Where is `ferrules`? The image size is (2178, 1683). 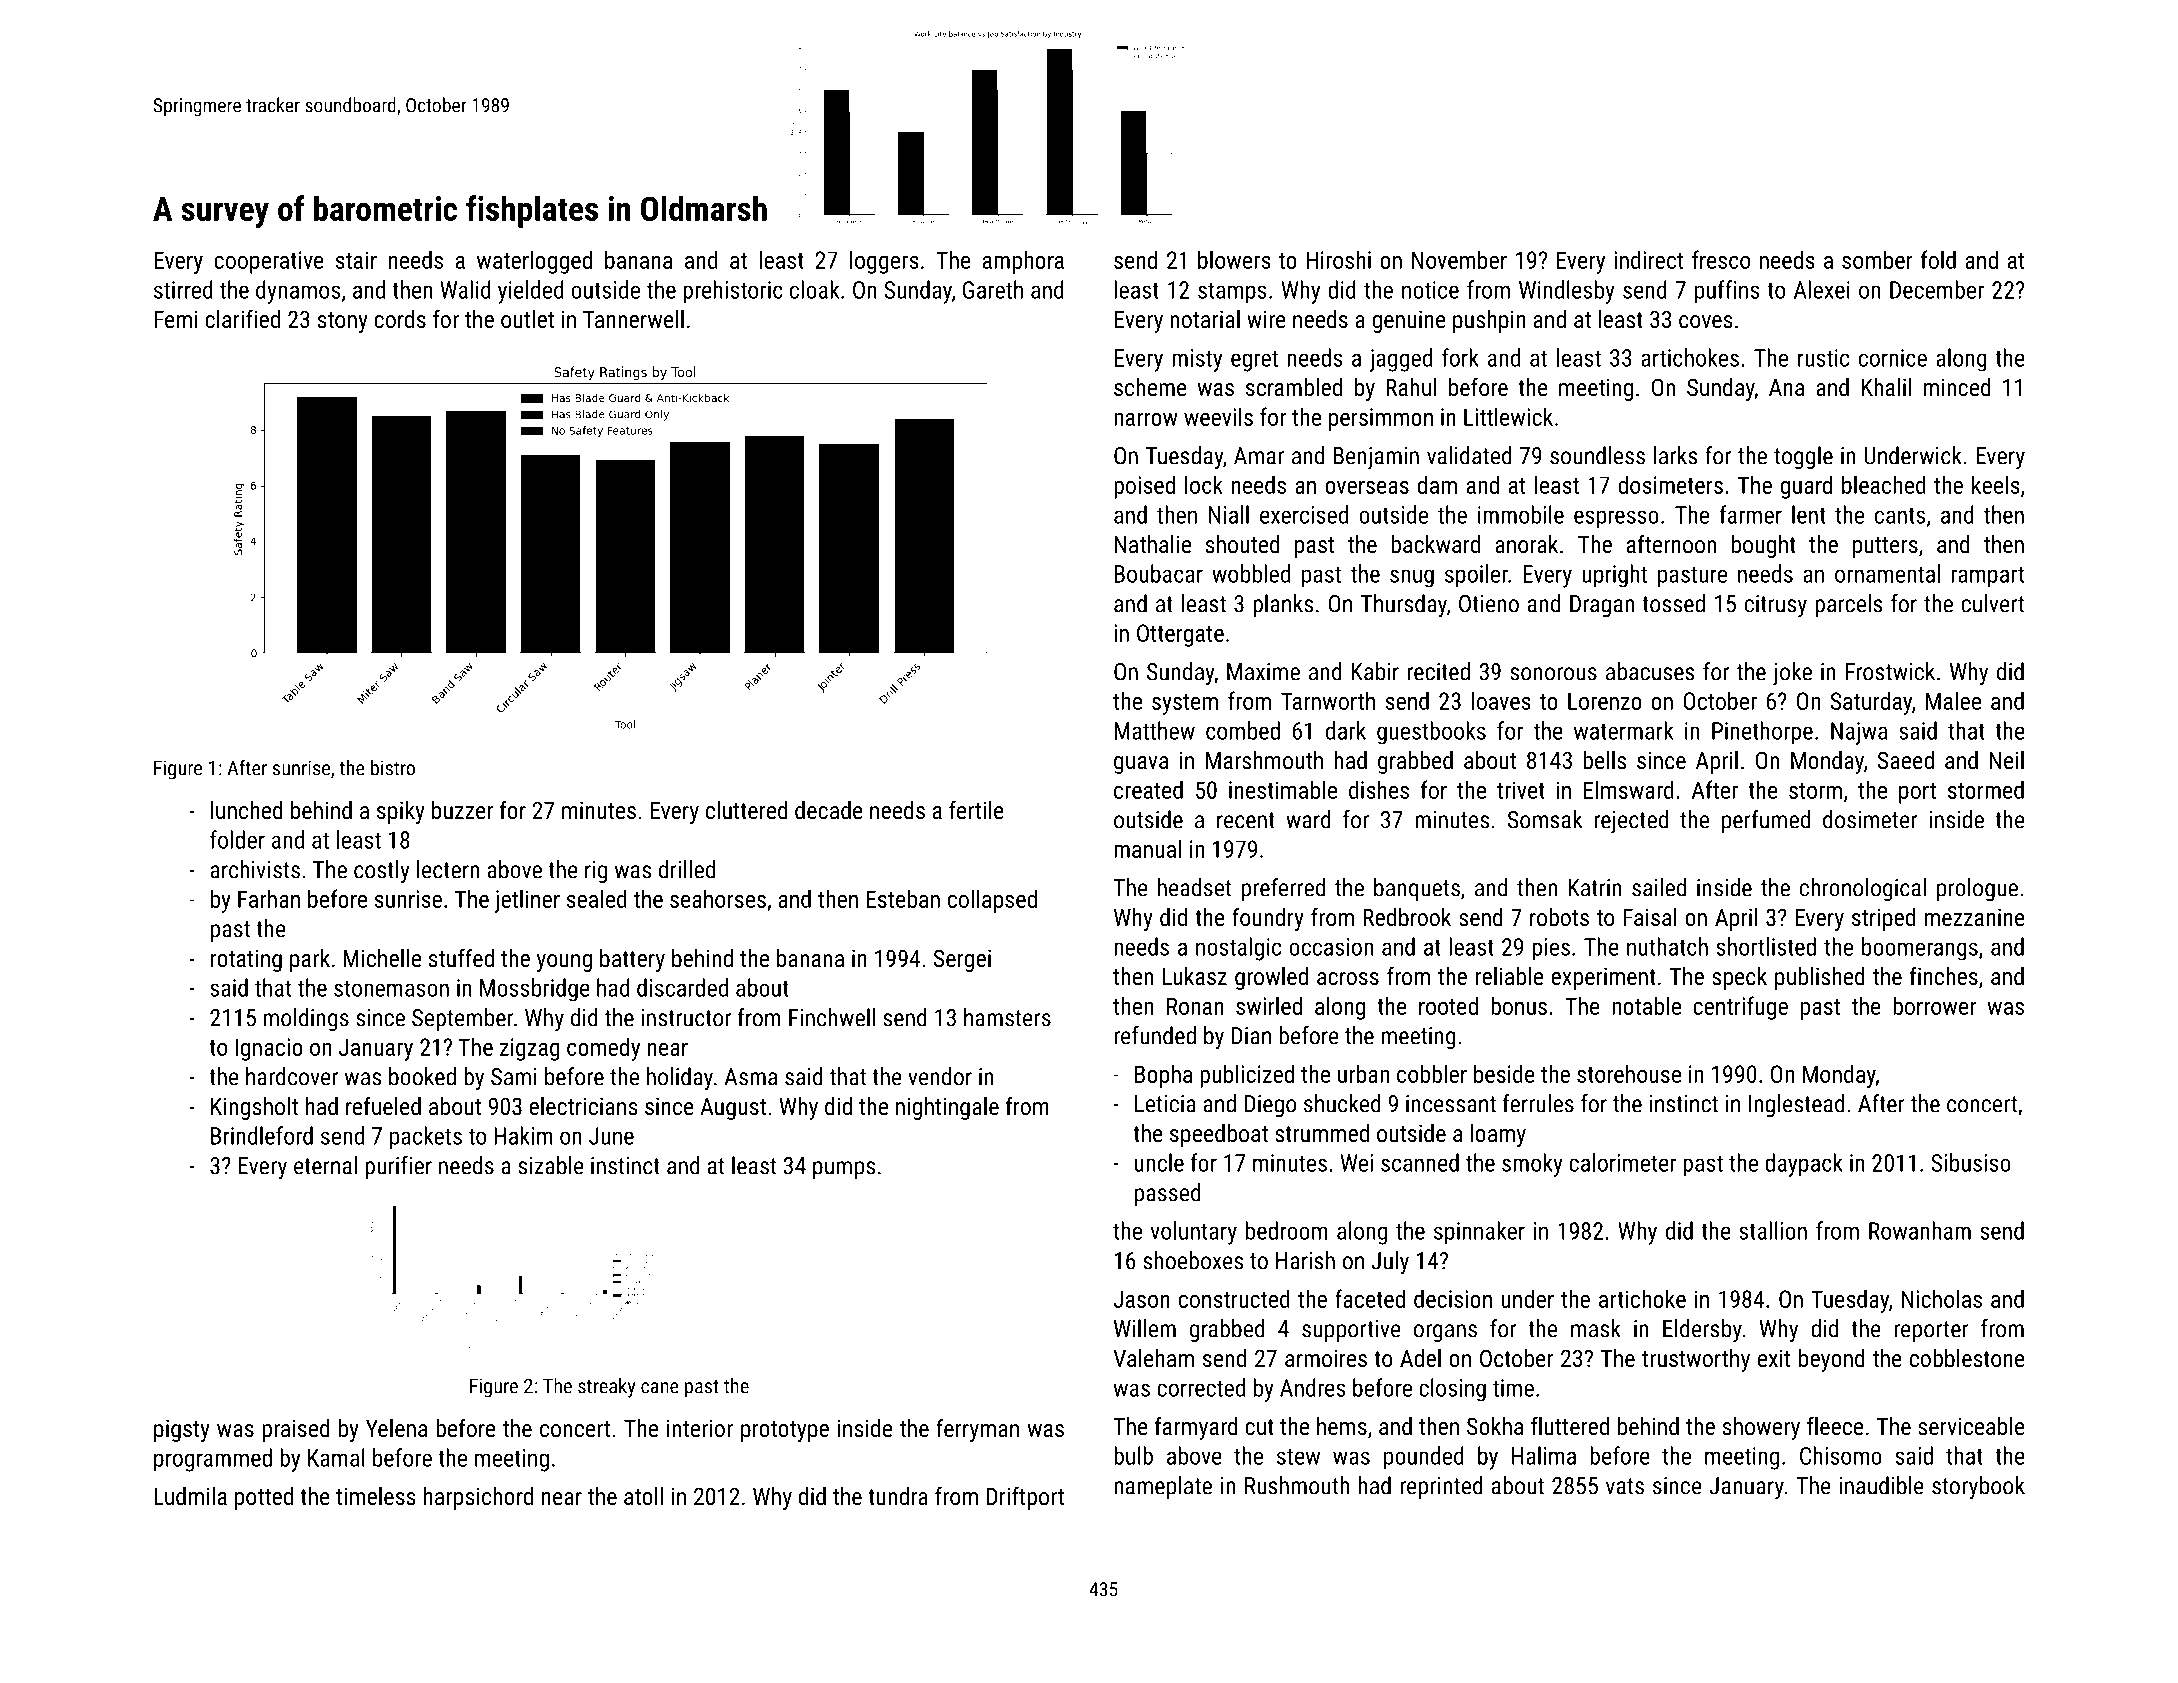 ferrules is located at coordinates (1538, 1103).
